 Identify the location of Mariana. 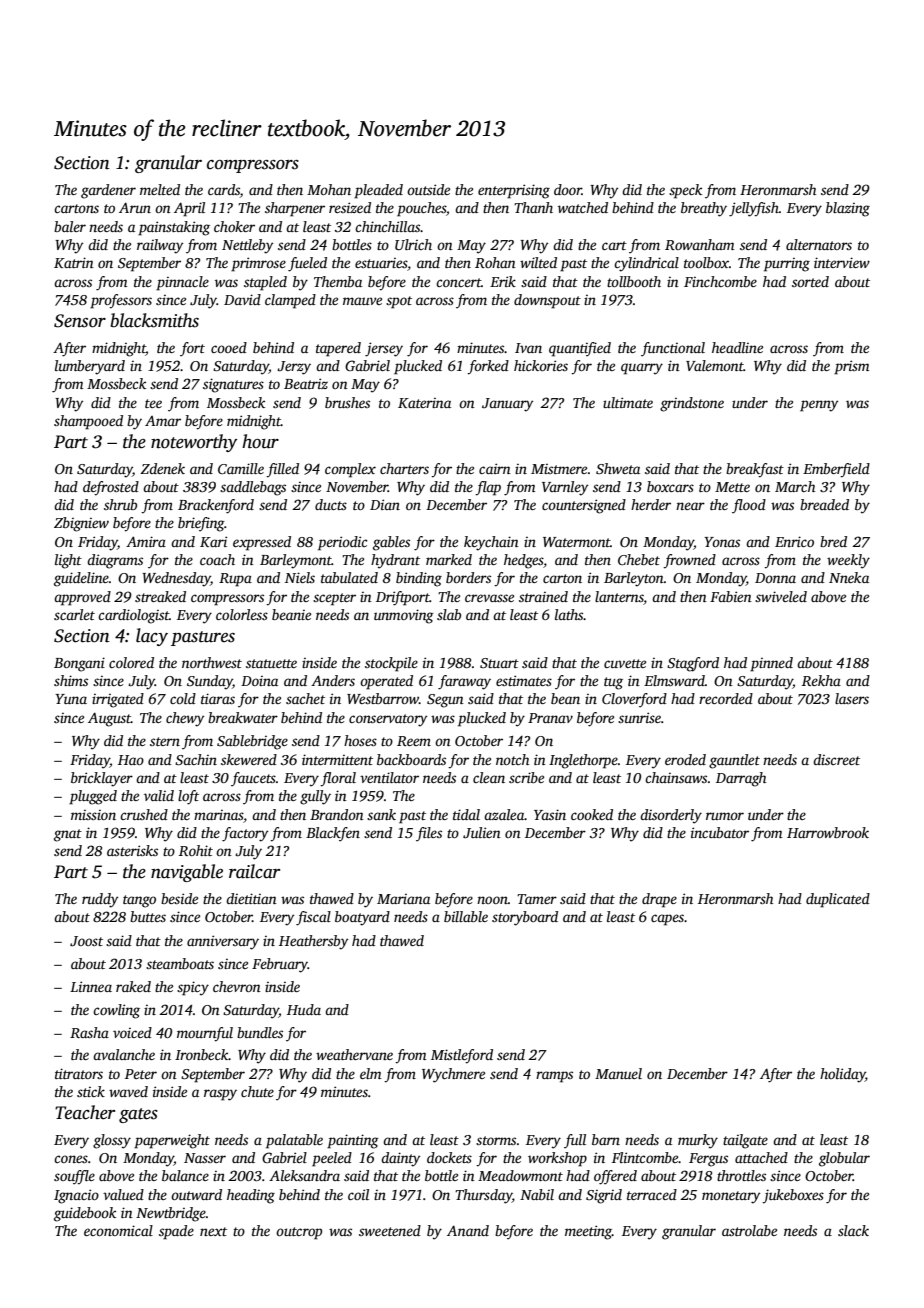
(403, 899).
